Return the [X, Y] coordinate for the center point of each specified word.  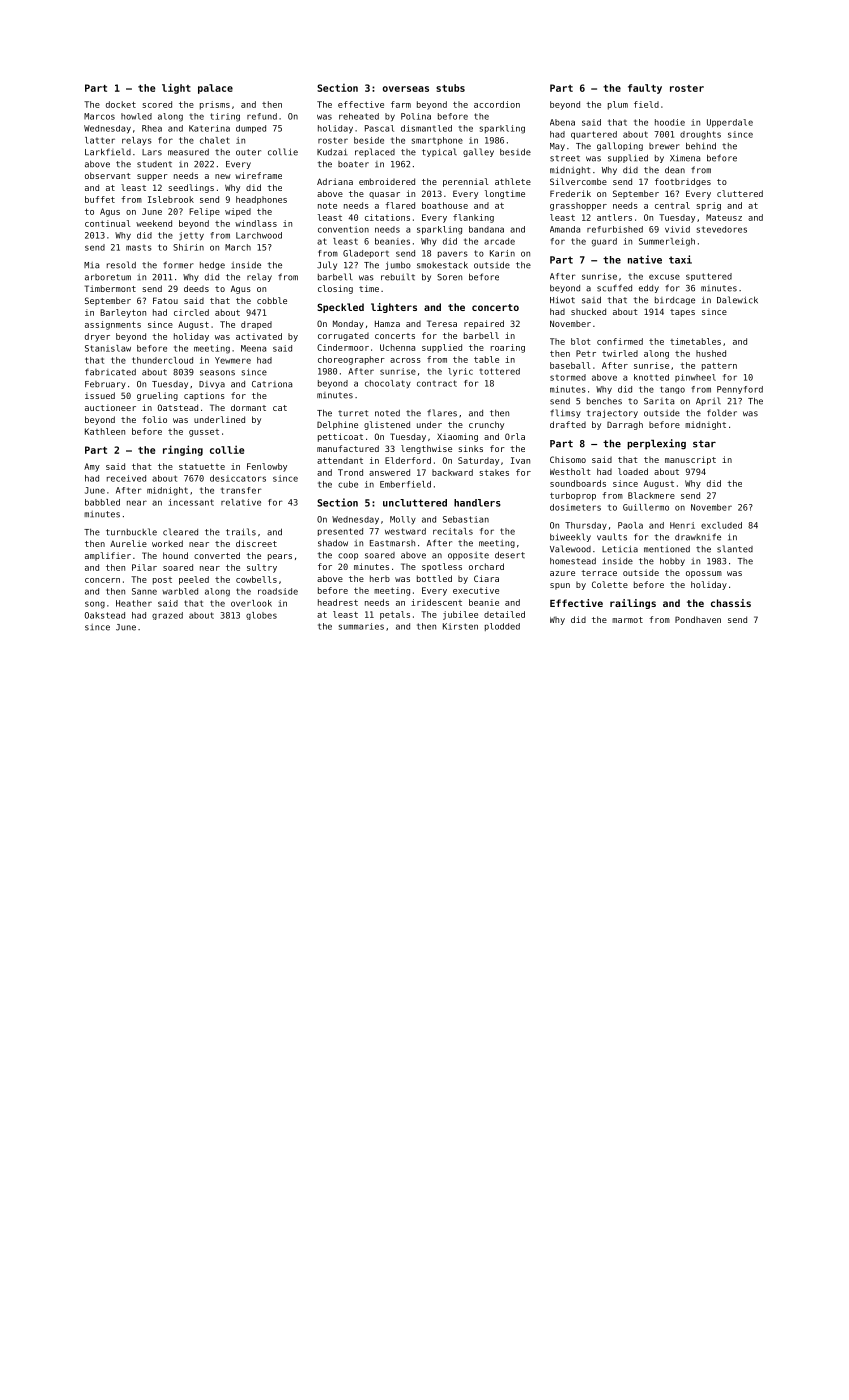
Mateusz [724, 217]
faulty [645, 89]
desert [510, 555]
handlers [477, 503]
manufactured [348, 448]
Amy [92, 467]
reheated [359, 116]
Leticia [620, 549]
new [223, 176]
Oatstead [178, 407]
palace [215, 89]
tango [672, 390]
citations [387, 217]
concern [102, 580]
